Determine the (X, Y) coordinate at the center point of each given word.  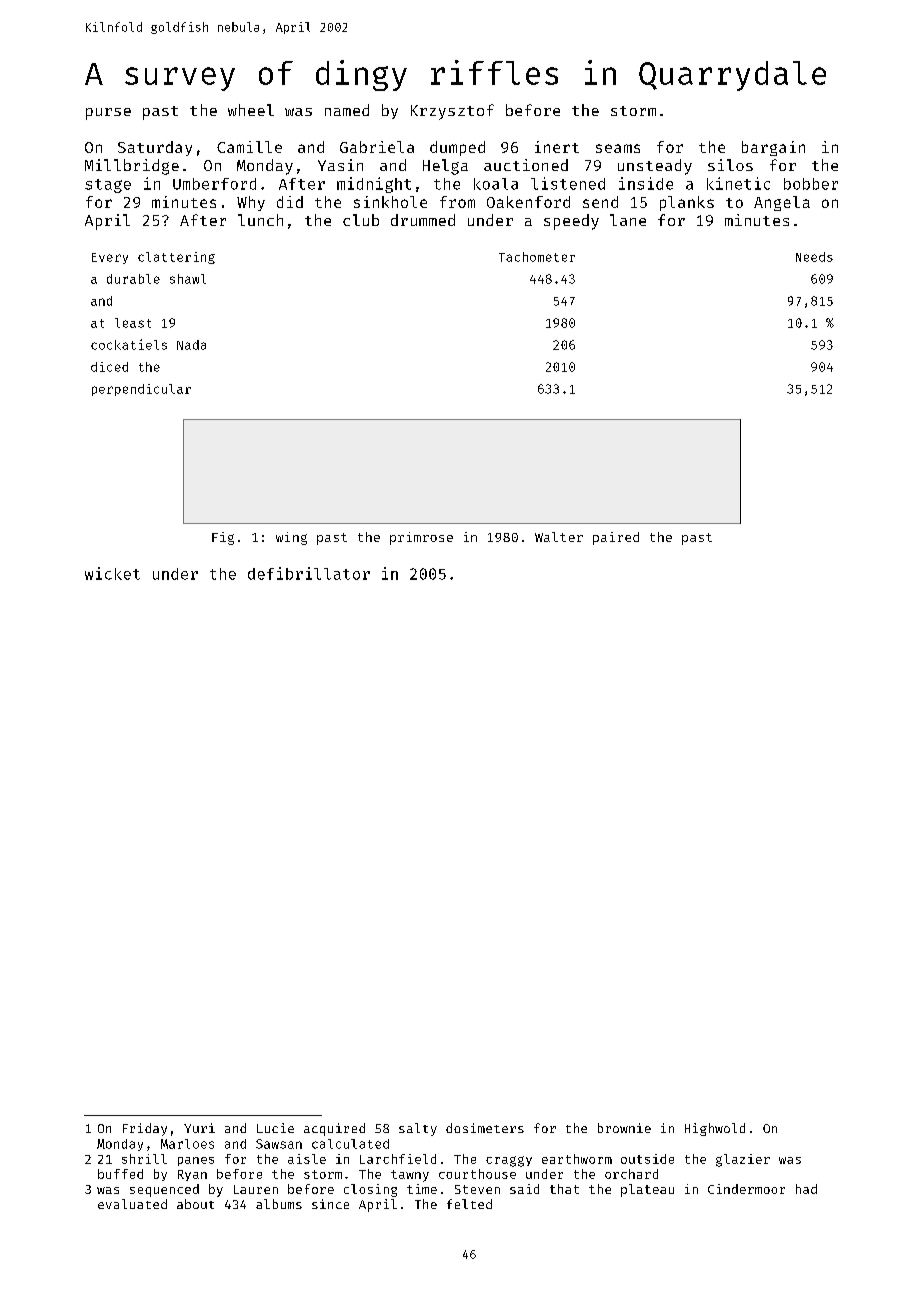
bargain (773, 148)
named (347, 110)
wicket (112, 573)
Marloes (187, 1144)
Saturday (155, 148)
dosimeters (485, 1128)
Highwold (715, 1129)
